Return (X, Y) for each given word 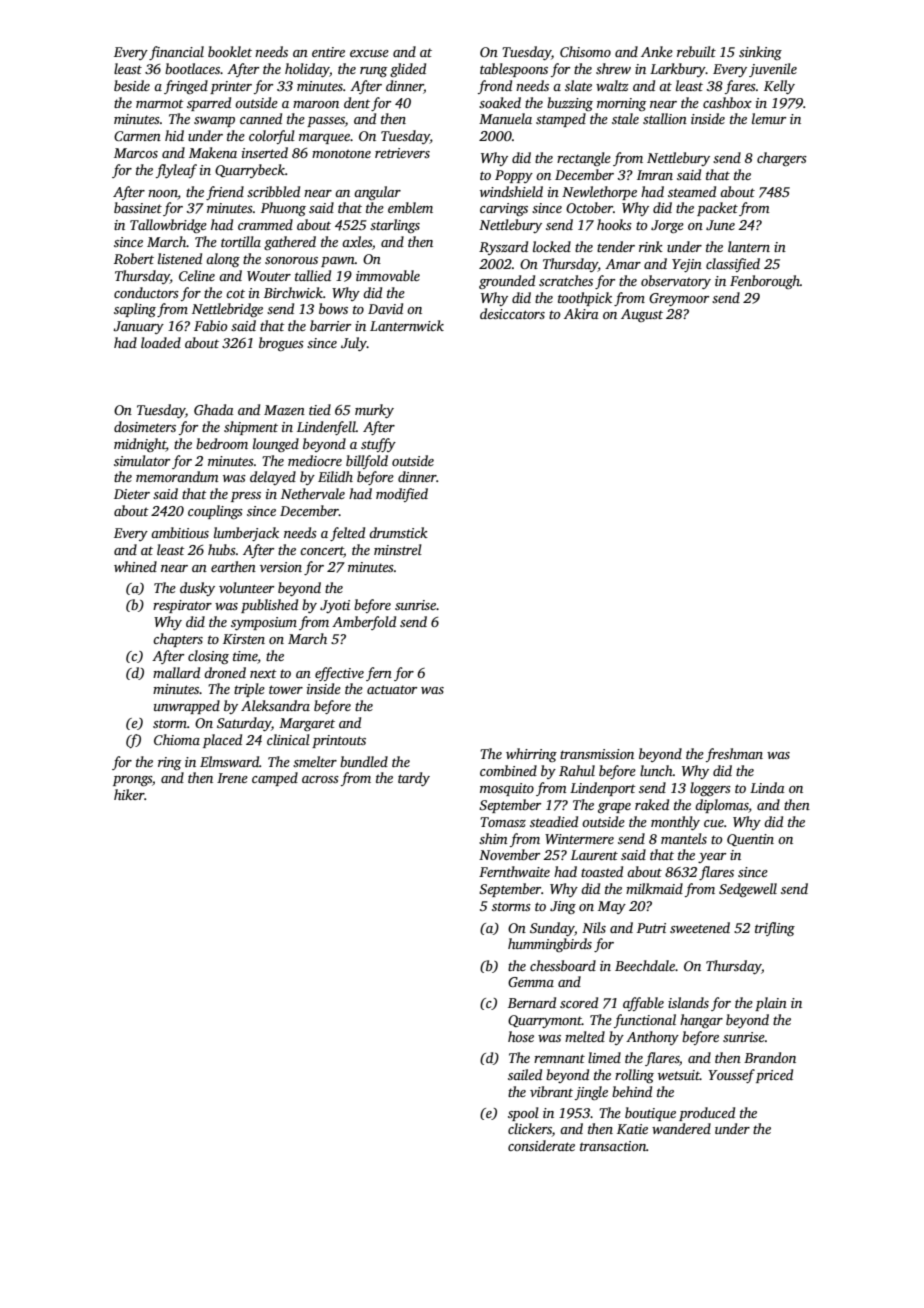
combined (508, 770)
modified (402, 495)
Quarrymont (545, 1021)
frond (495, 87)
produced (707, 1114)
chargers (782, 159)
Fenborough (765, 282)
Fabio (210, 325)
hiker (129, 794)
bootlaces (192, 68)
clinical (288, 739)
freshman (734, 755)
